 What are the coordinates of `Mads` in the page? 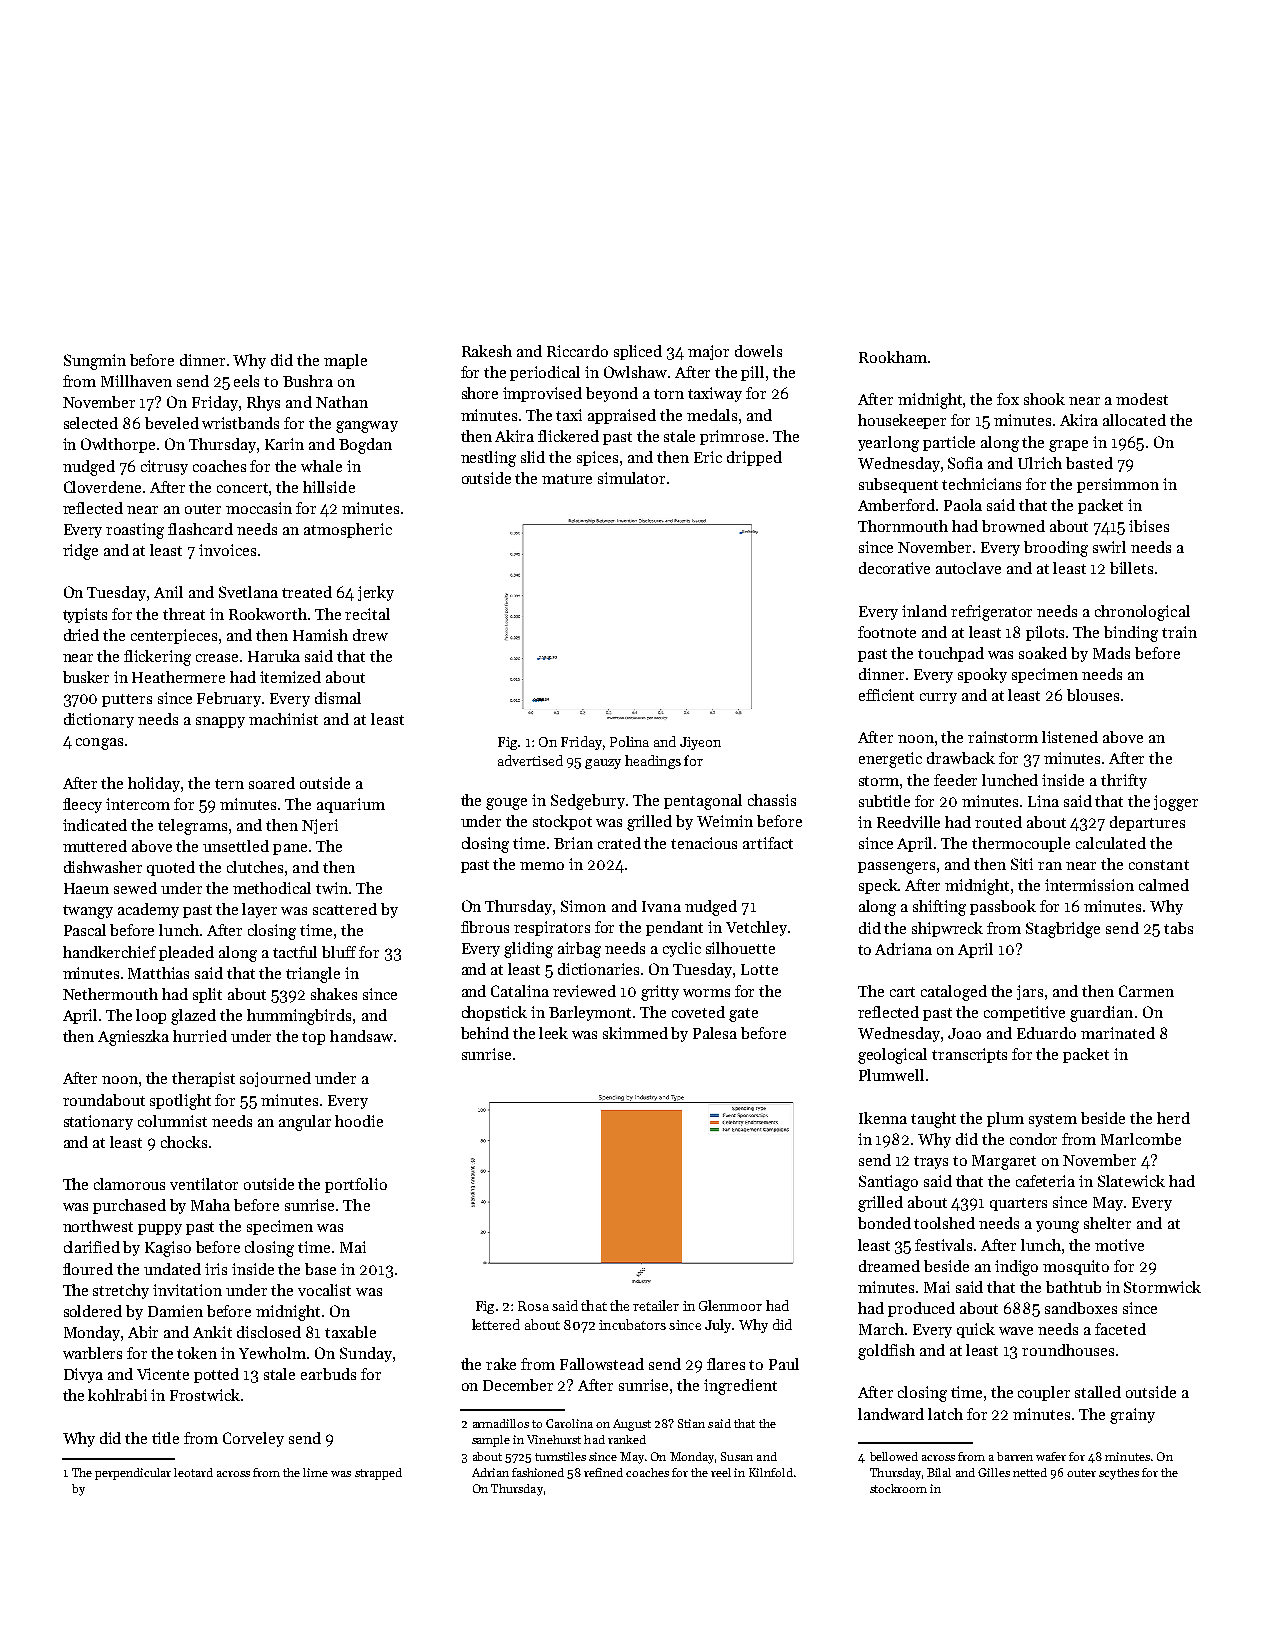 It's located at (1111, 653).
